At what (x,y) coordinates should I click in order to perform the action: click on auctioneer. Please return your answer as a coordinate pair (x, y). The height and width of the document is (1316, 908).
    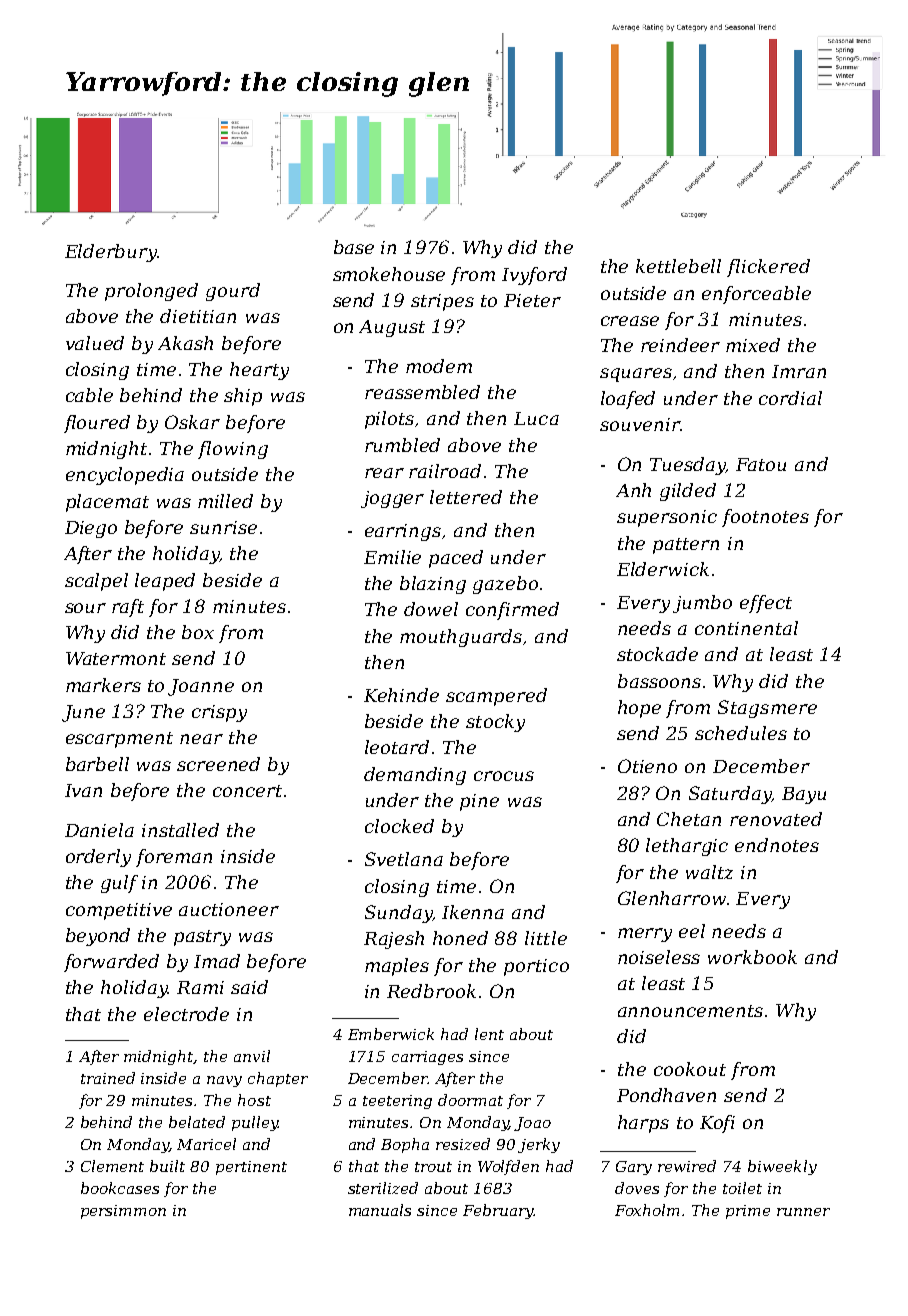
    Looking at the image, I should click on (229, 909).
